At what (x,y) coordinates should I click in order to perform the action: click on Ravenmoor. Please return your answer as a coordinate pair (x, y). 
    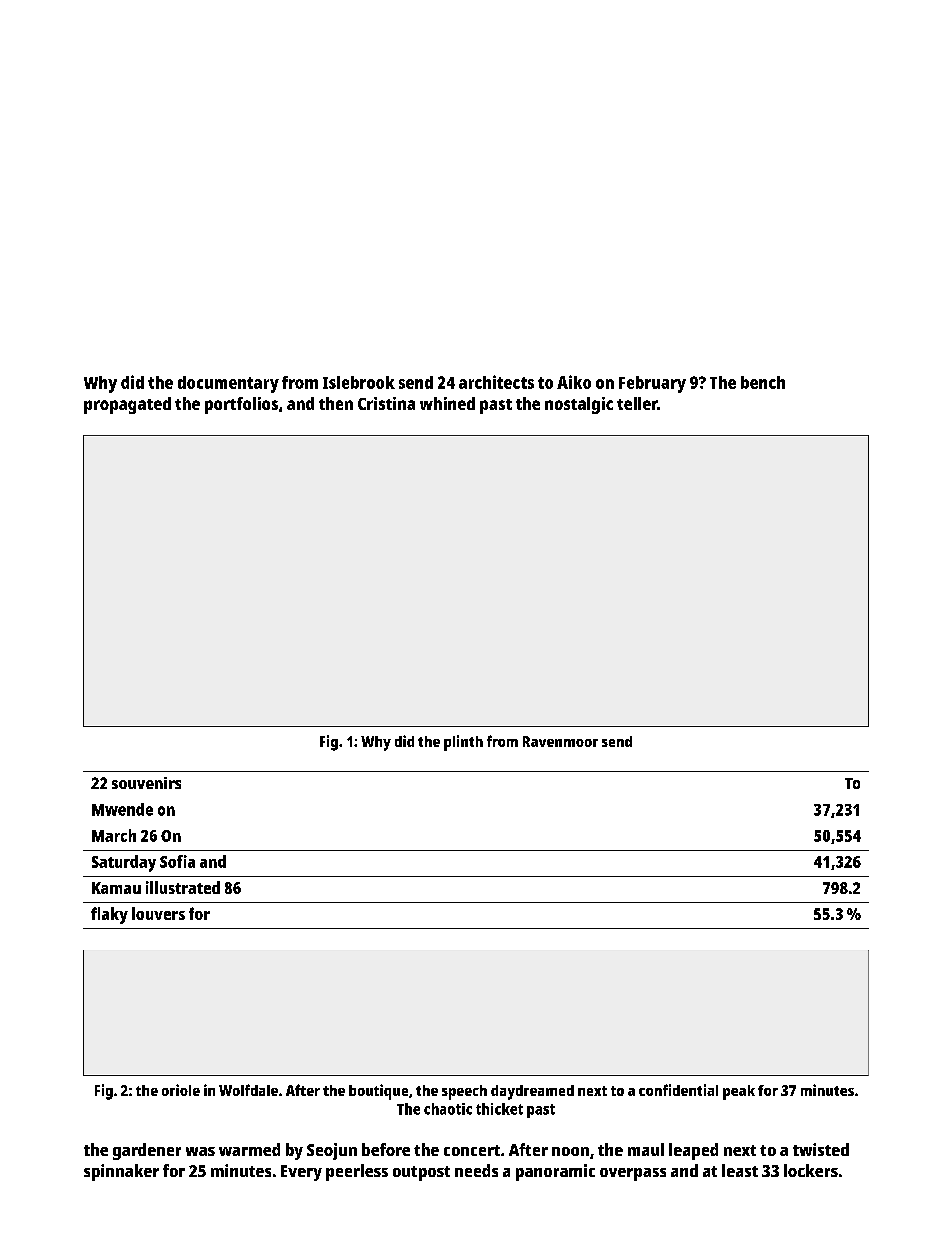
    Looking at the image, I should click on (560, 741).
